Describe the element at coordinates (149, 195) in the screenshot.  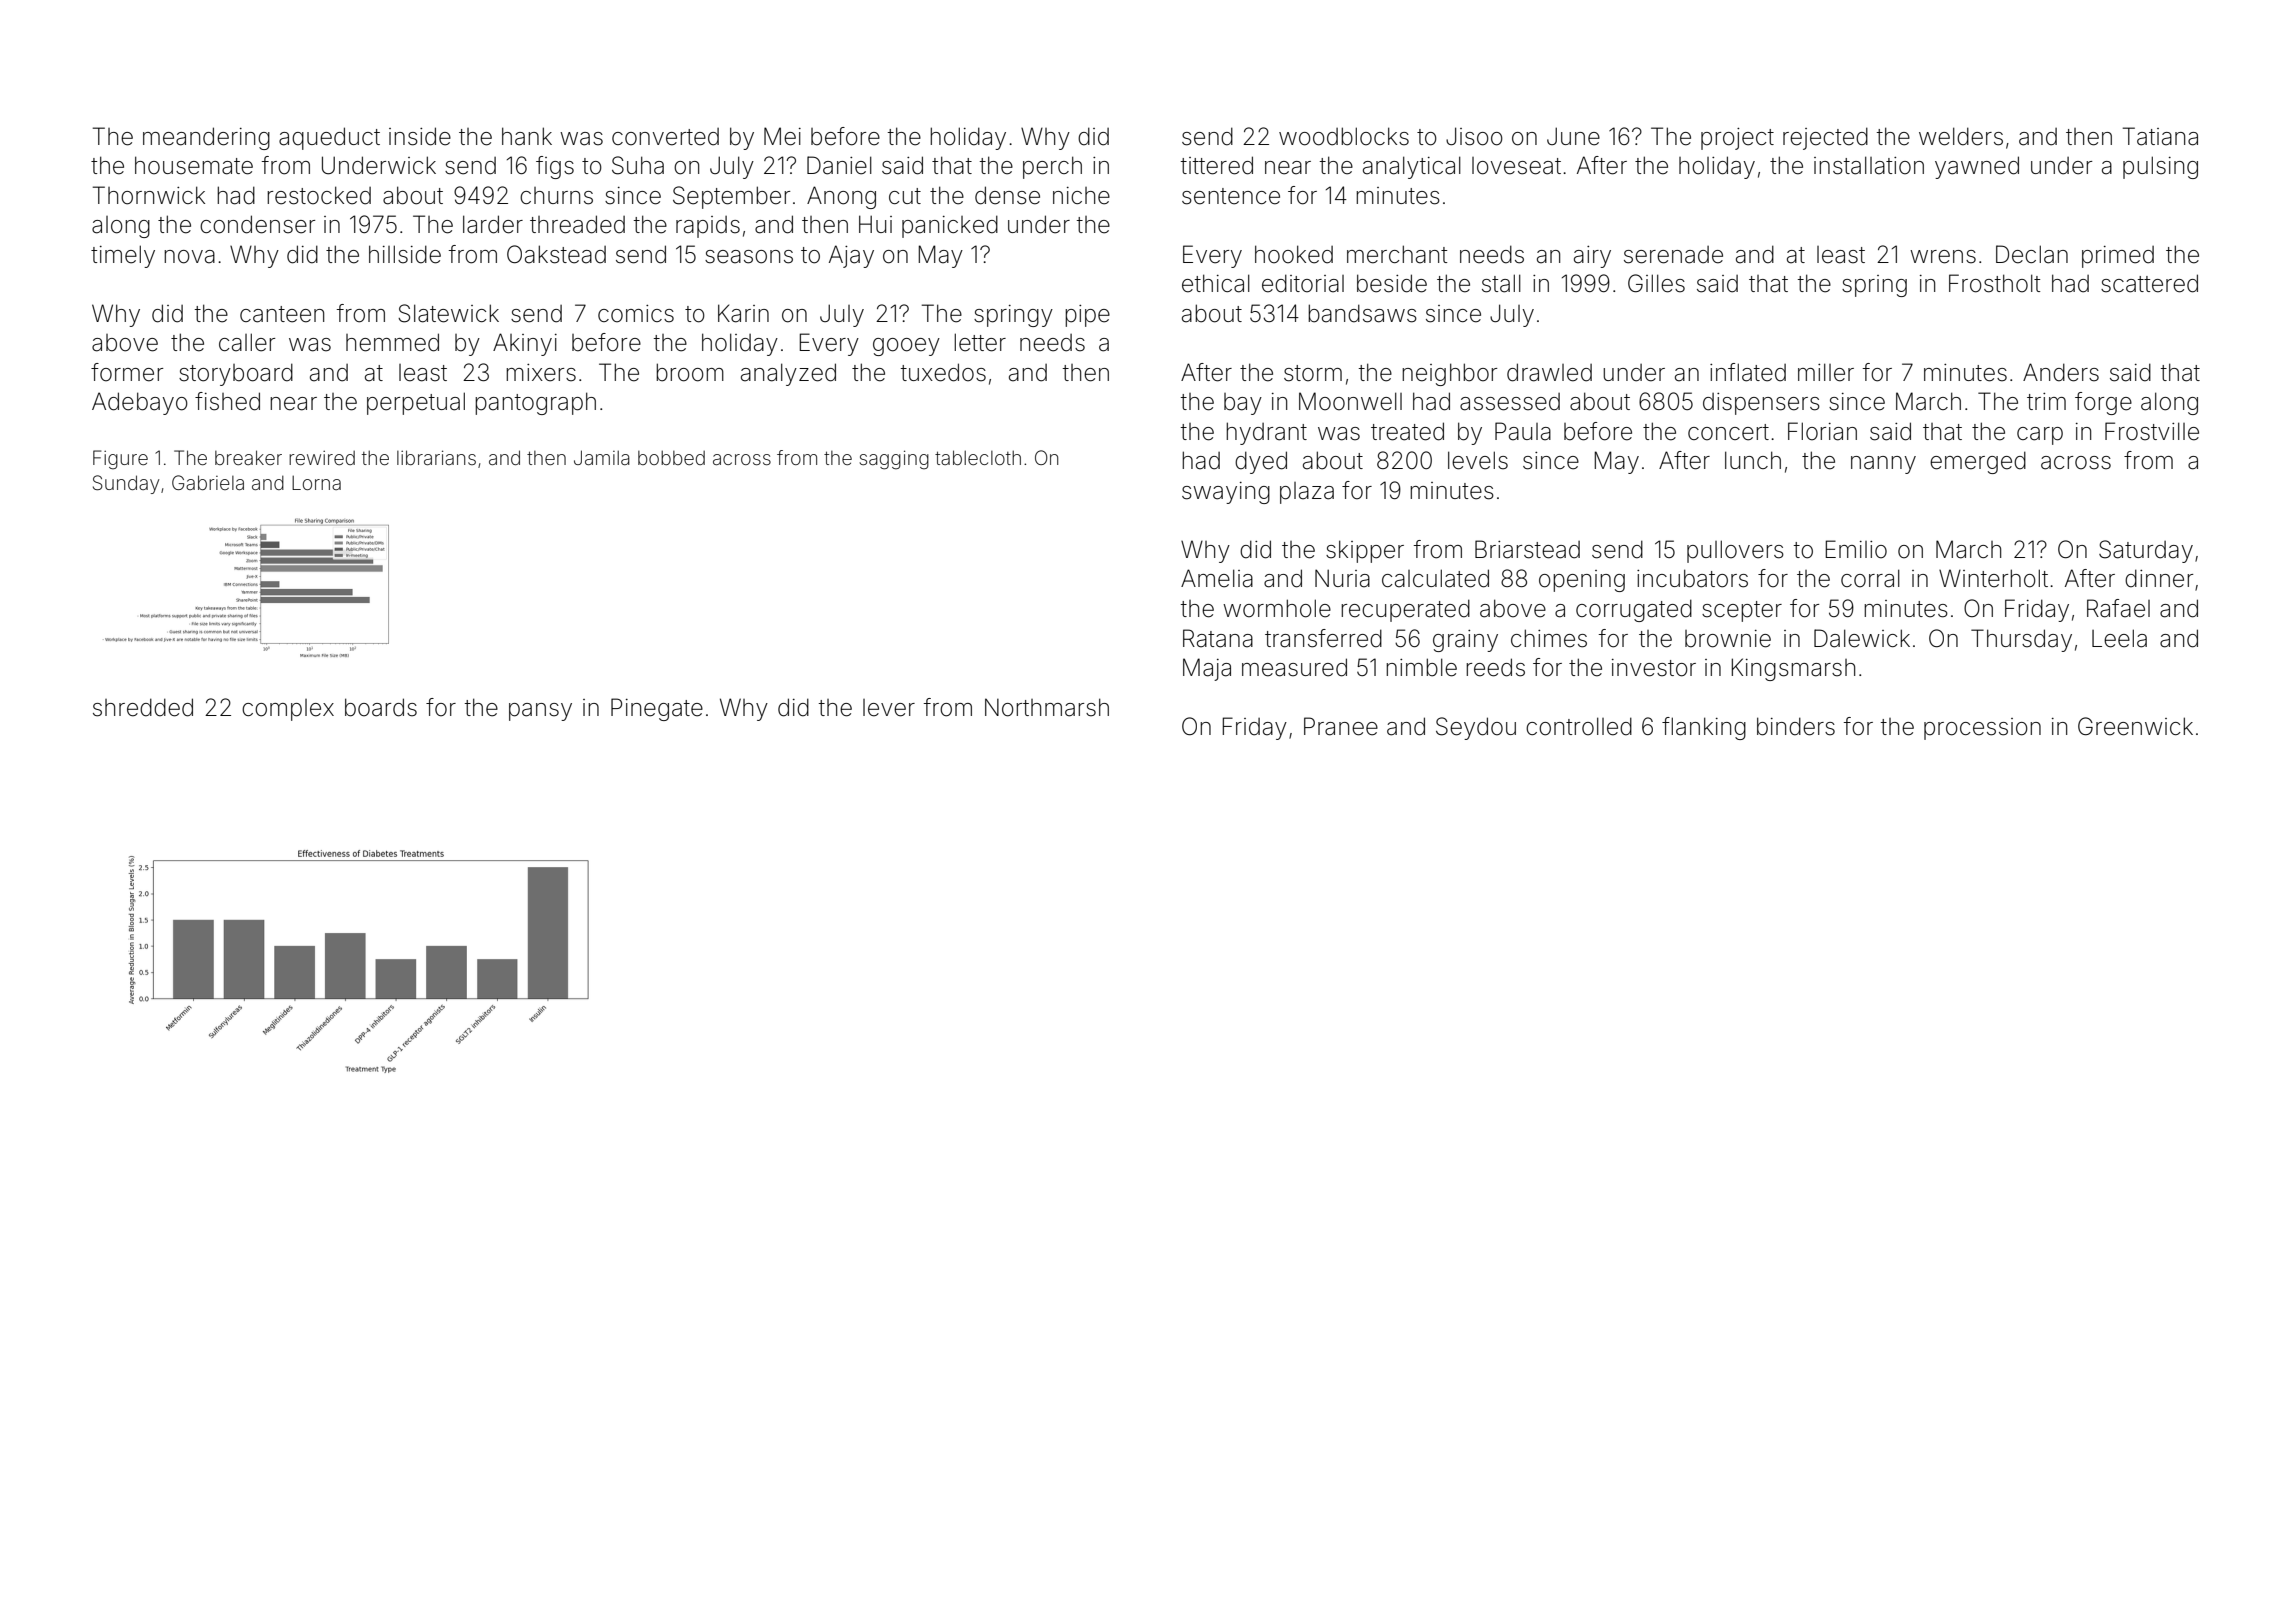
I see `Thornwick` at that location.
